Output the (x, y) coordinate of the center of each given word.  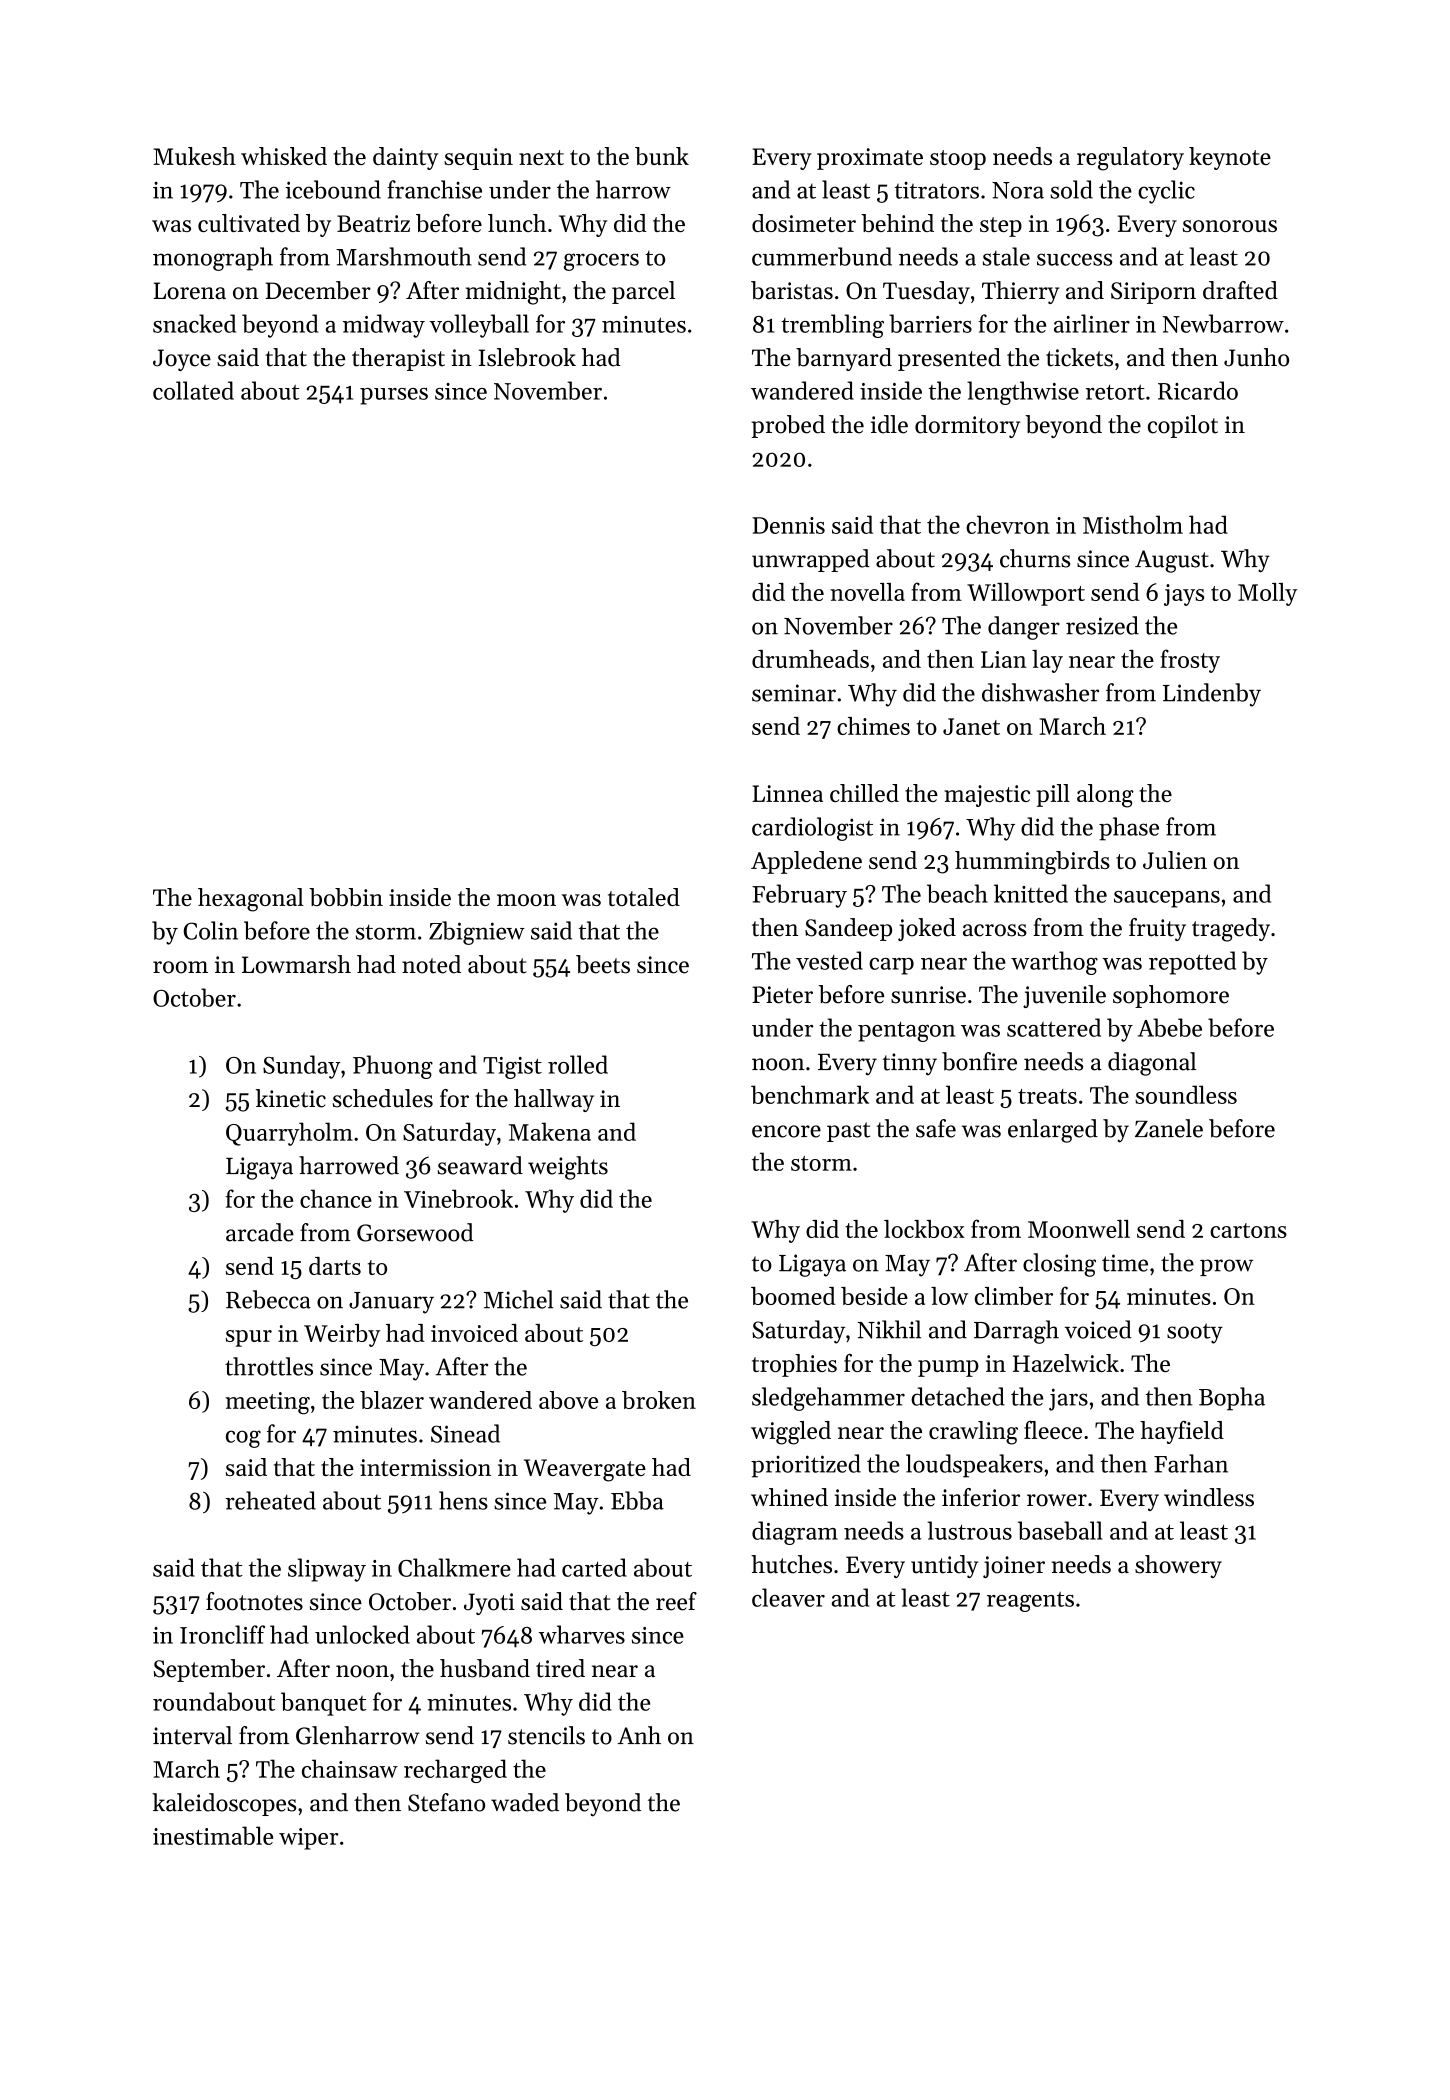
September (209, 1670)
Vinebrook (458, 1198)
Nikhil (889, 1329)
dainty (405, 158)
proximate (870, 159)
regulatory (1130, 159)
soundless (1186, 1094)
